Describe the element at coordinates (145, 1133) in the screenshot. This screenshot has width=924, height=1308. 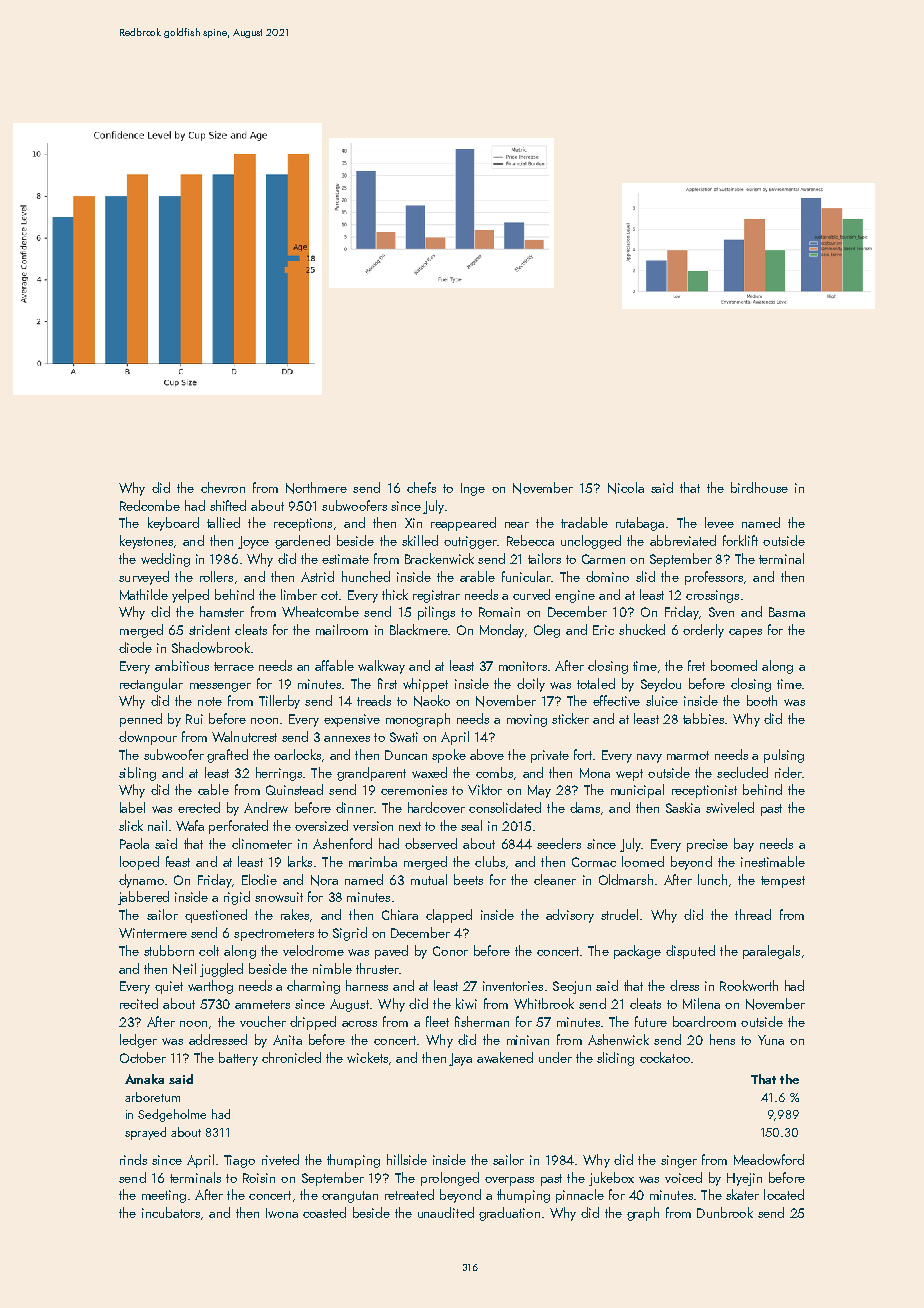
I see `sprayed` at that location.
